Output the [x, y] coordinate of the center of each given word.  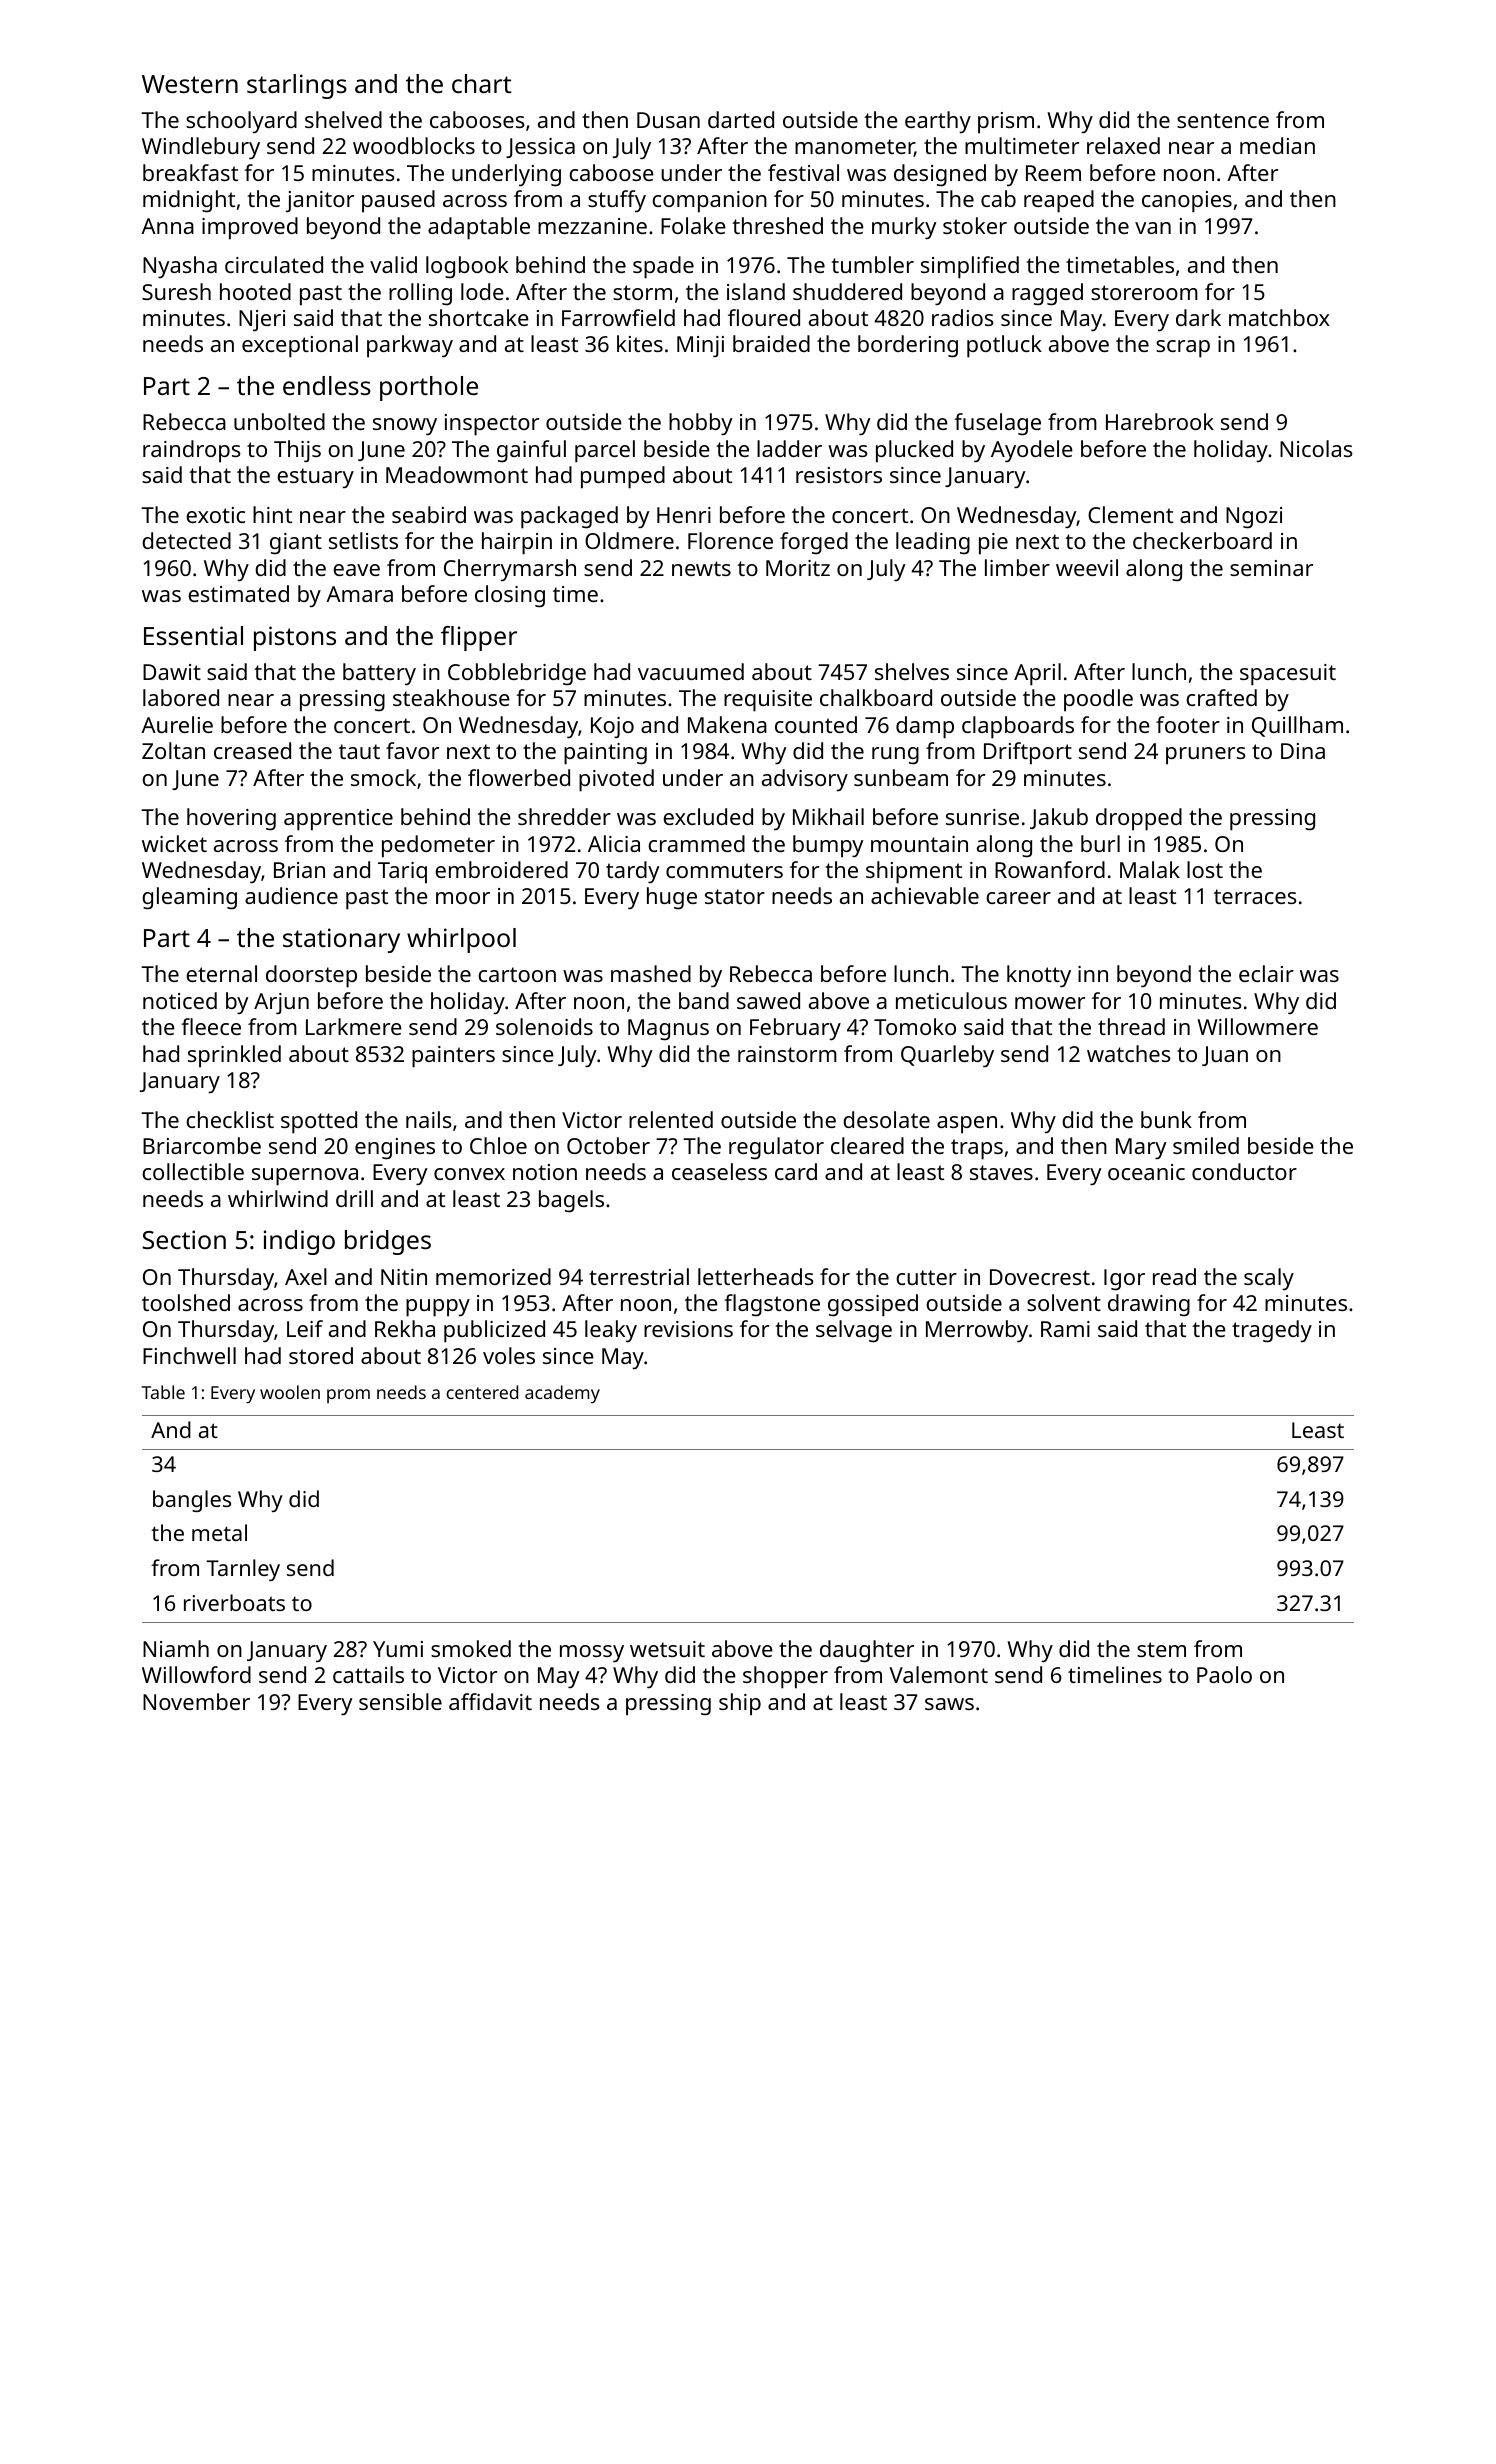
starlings [297, 86]
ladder [789, 448]
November [196, 1701]
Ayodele [1032, 451]
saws [949, 1704]
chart [481, 83]
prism [1006, 123]
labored [181, 697]
